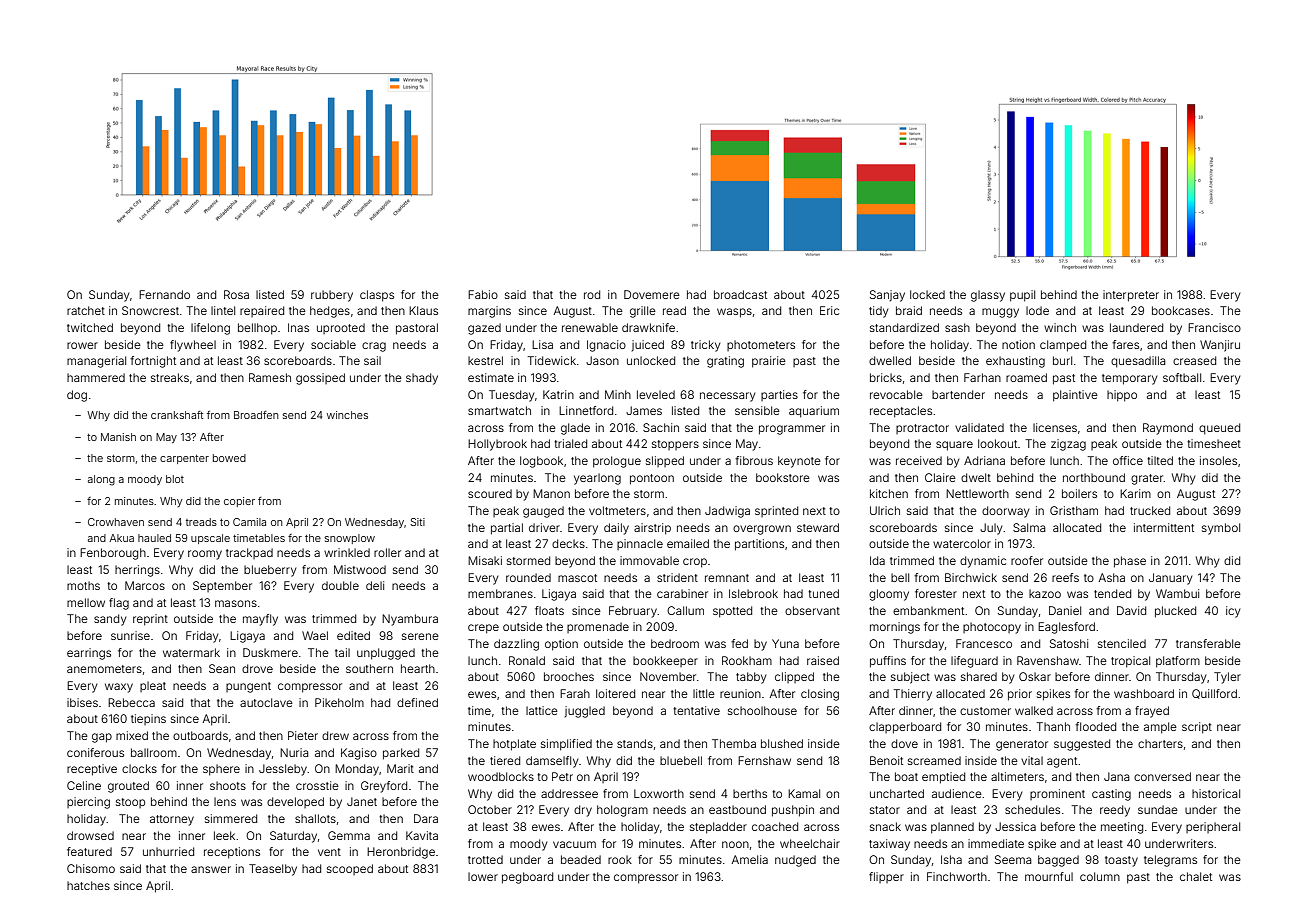  Describe the element at coordinates (170, 377) in the image. I see `streaks` at that location.
